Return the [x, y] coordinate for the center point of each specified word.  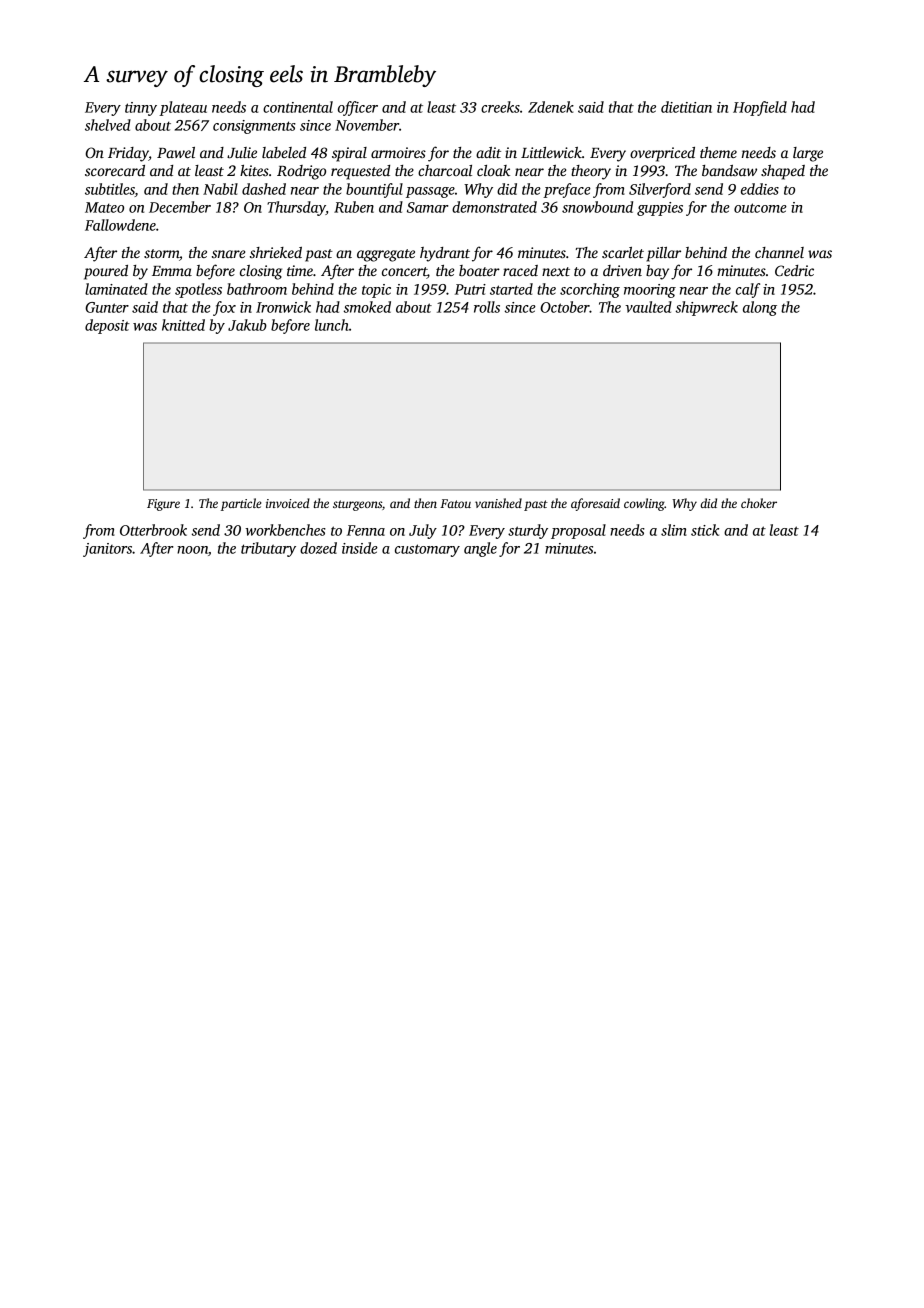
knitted [183, 325]
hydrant [445, 254]
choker [759, 503]
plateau [183, 108]
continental [298, 107]
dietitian [686, 107]
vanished [498, 503]
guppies [660, 209]
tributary [268, 549]
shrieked [276, 252]
